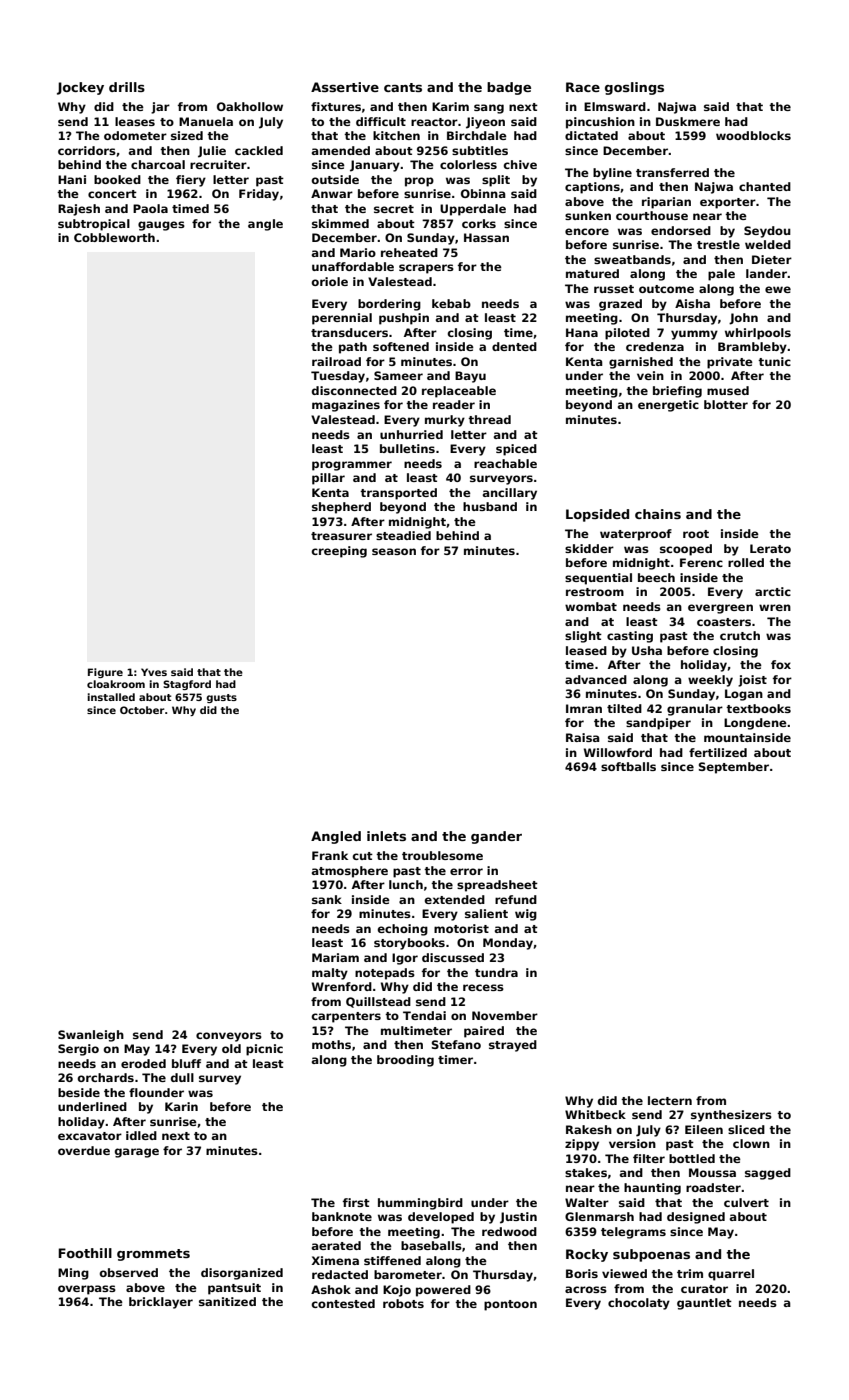 This screenshot has width=849, height=1400. What do you see at coordinates (634, 88) in the screenshot?
I see `goslings` at bounding box center [634, 88].
